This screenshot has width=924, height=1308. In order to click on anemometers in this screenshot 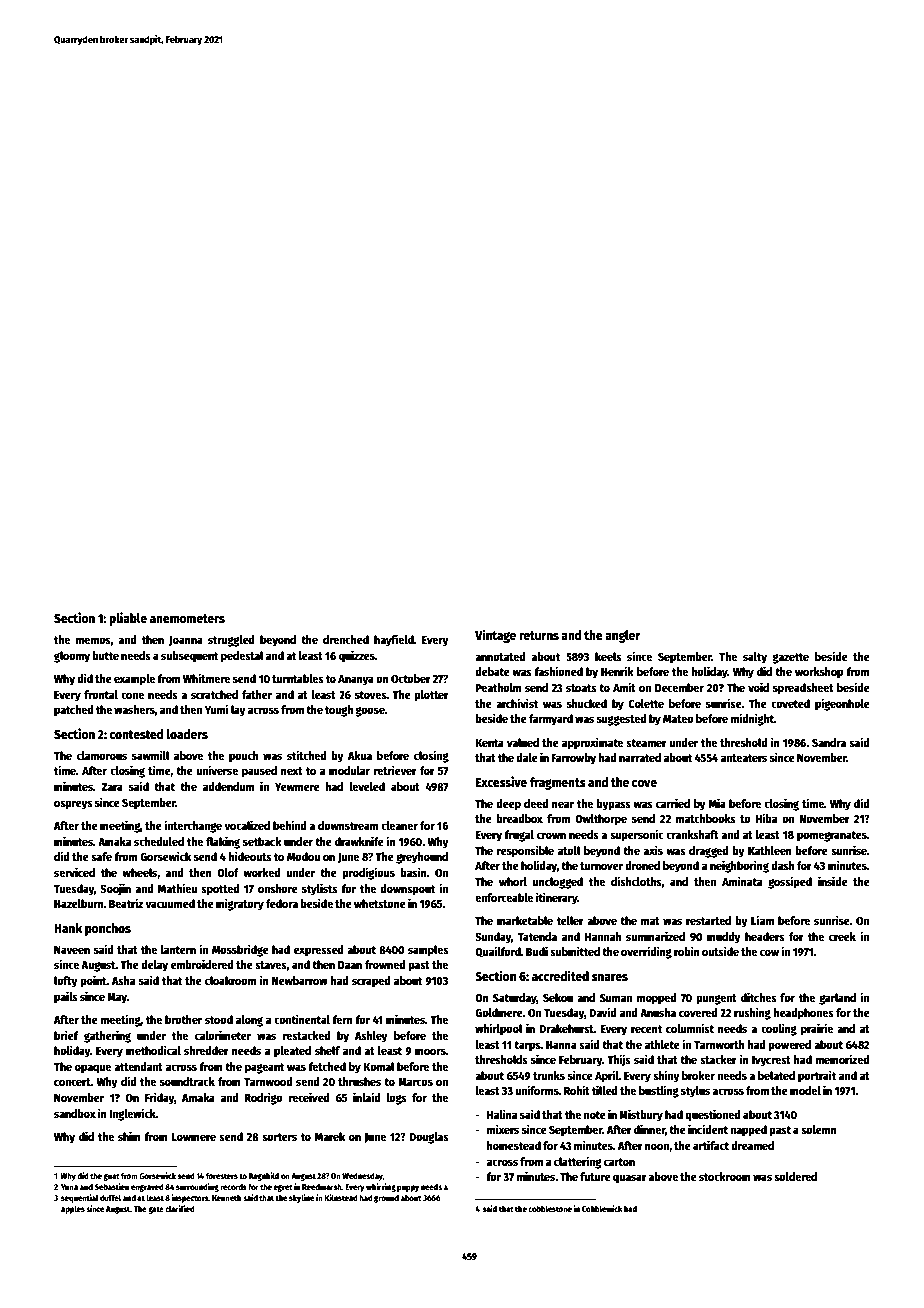, I will do `click(187, 618)`.
